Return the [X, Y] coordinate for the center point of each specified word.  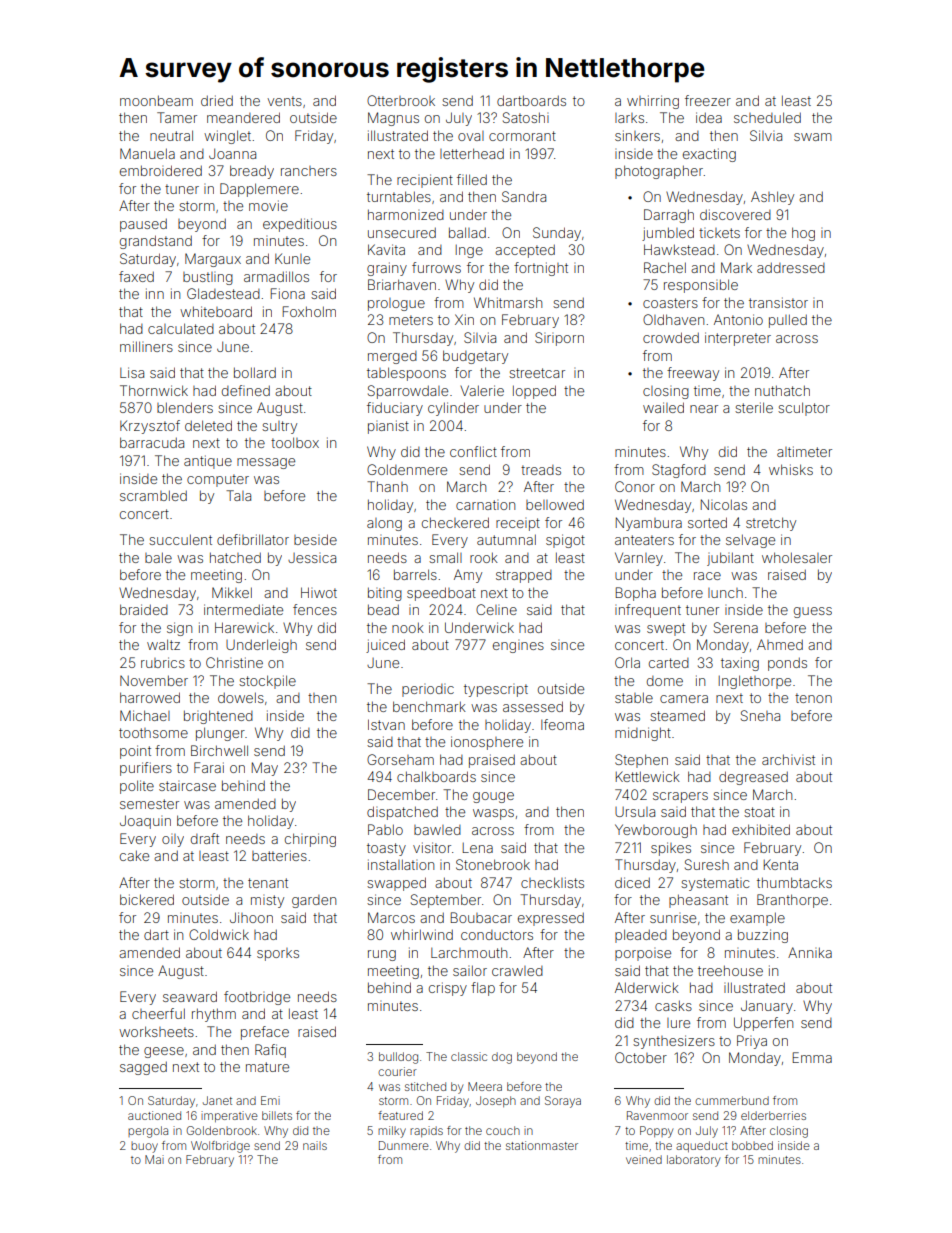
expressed [551, 919]
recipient [425, 181]
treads [541, 470]
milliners [146, 346]
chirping [310, 840]
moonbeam [156, 100]
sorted [707, 522]
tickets [719, 233]
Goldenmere [407, 469]
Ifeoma [562, 724]
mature [267, 1067]
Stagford [679, 471]
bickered [147, 899]
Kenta [781, 864]
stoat [759, 812]
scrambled [153, 495]
